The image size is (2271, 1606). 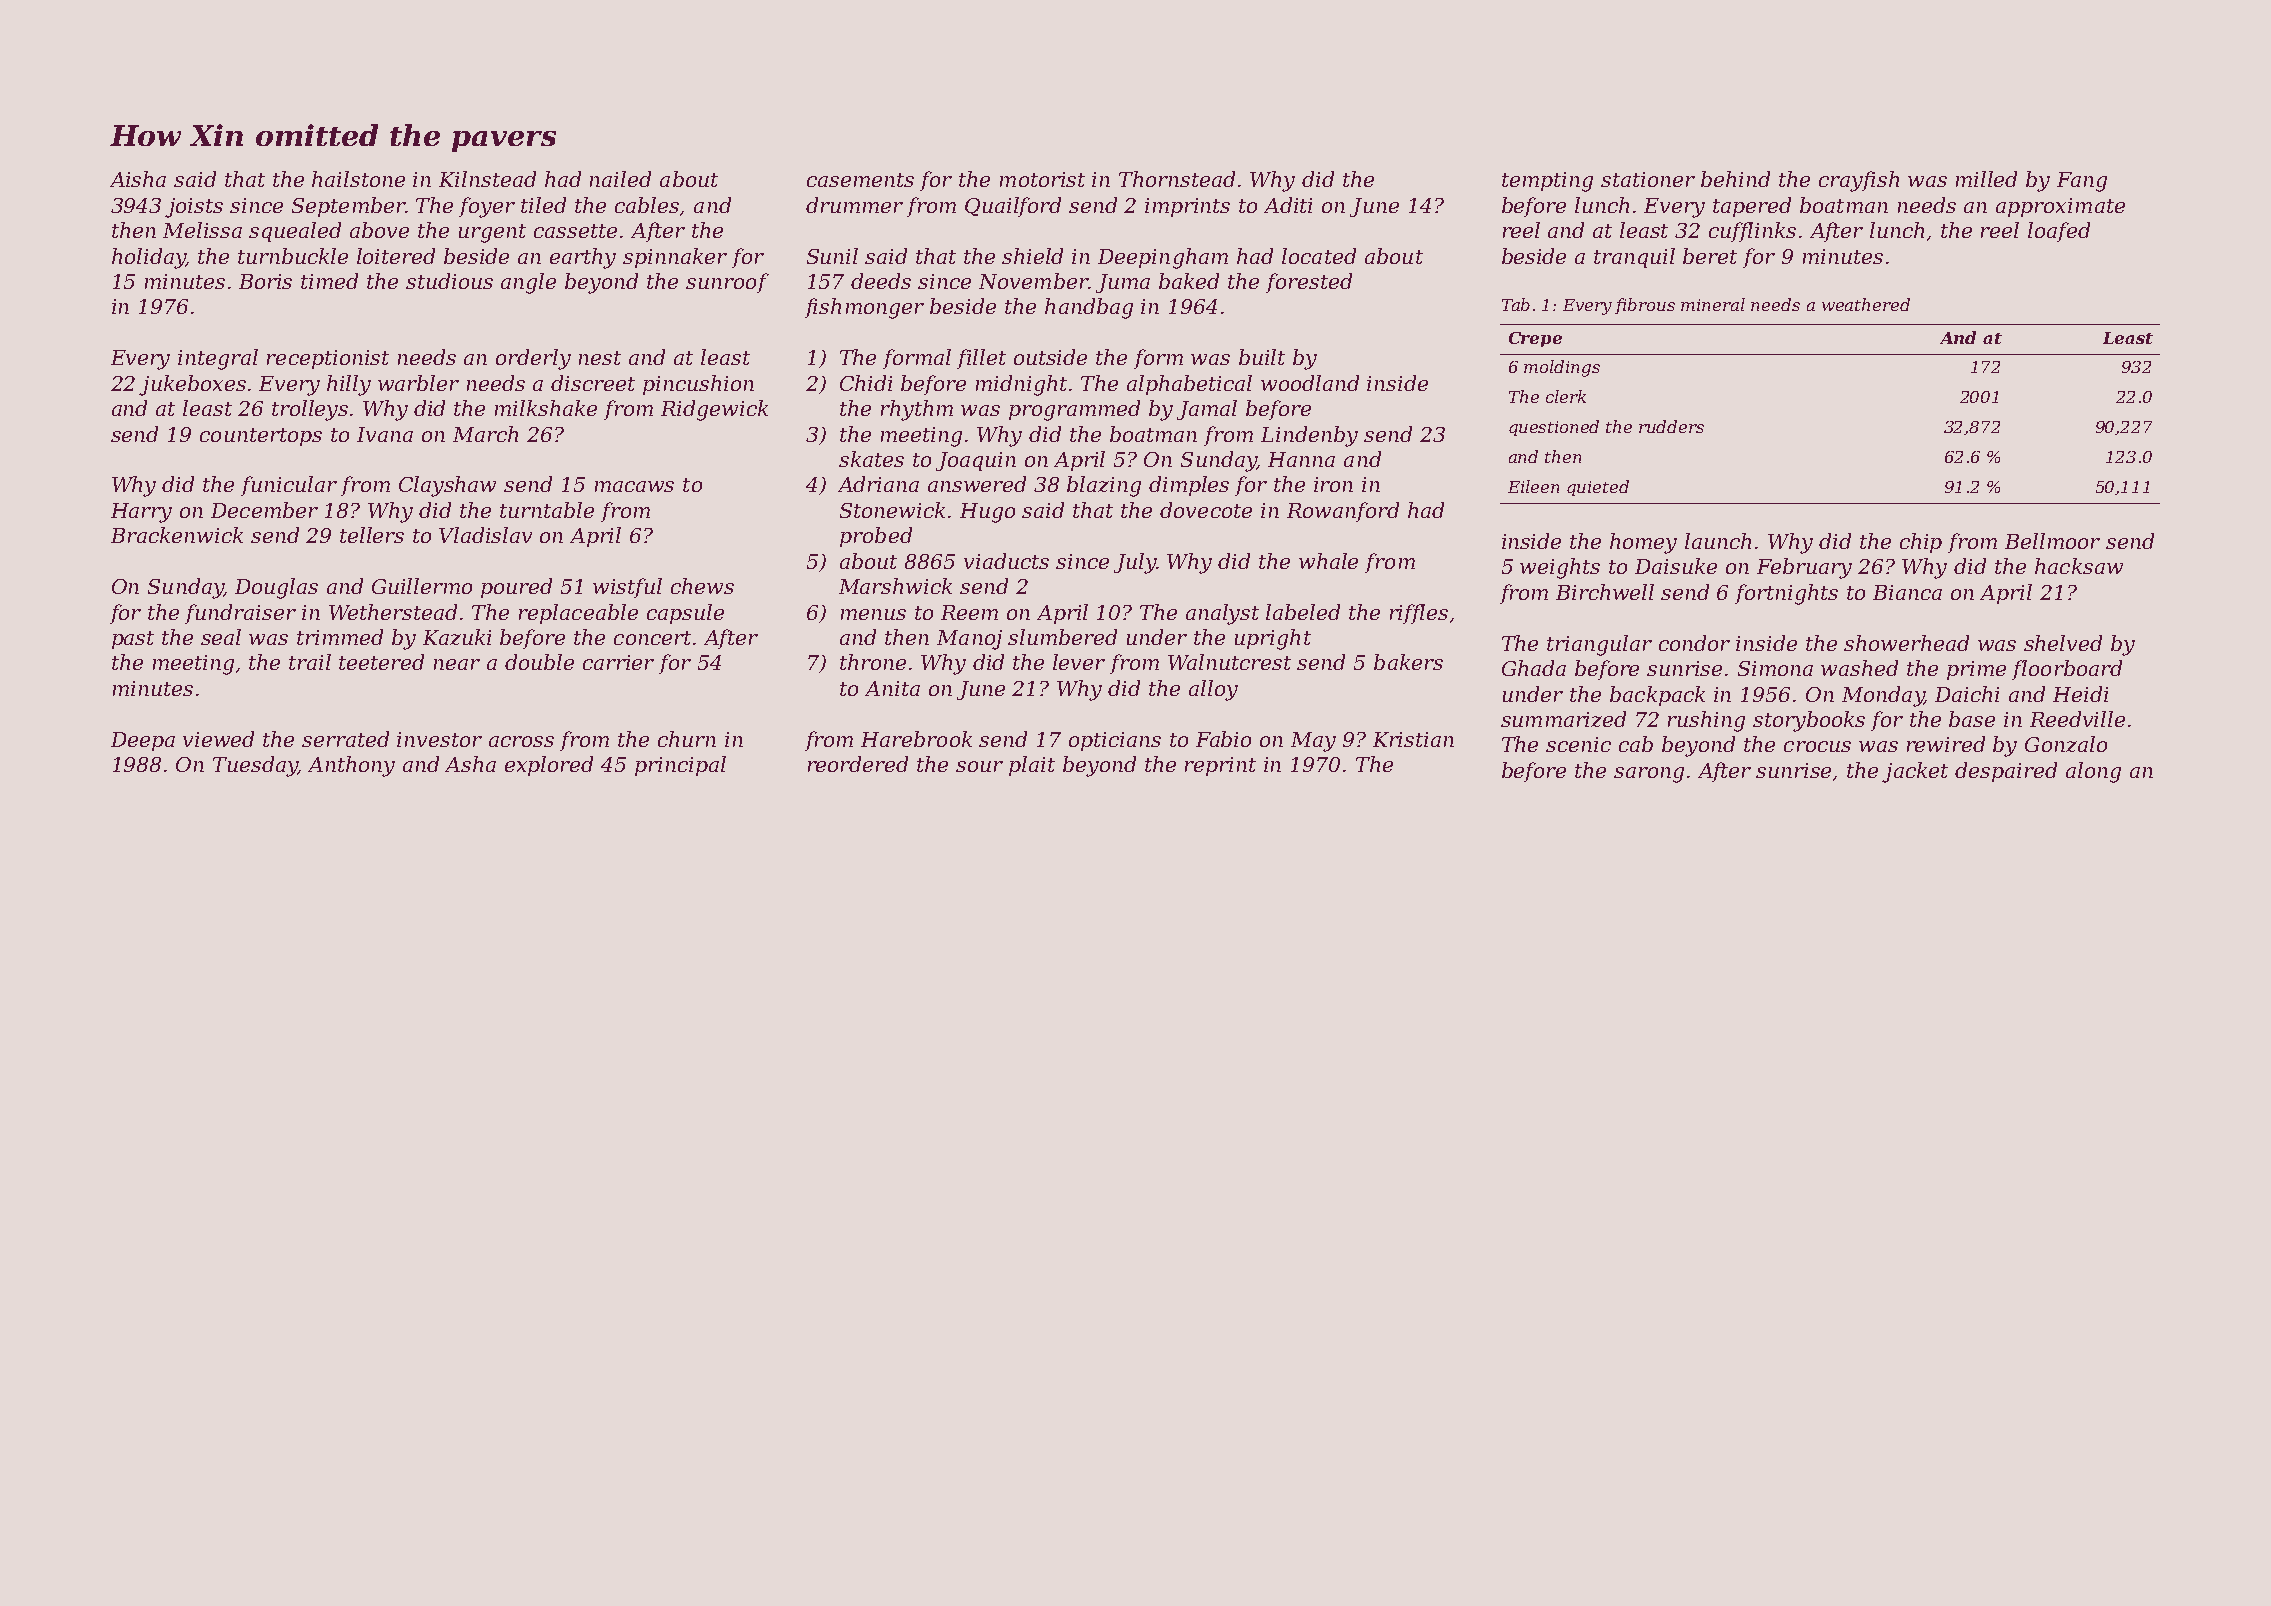 What do you see at coordinates (1042, 179) in the page?
I see `motorist` at bounding box center [1042, 179].
